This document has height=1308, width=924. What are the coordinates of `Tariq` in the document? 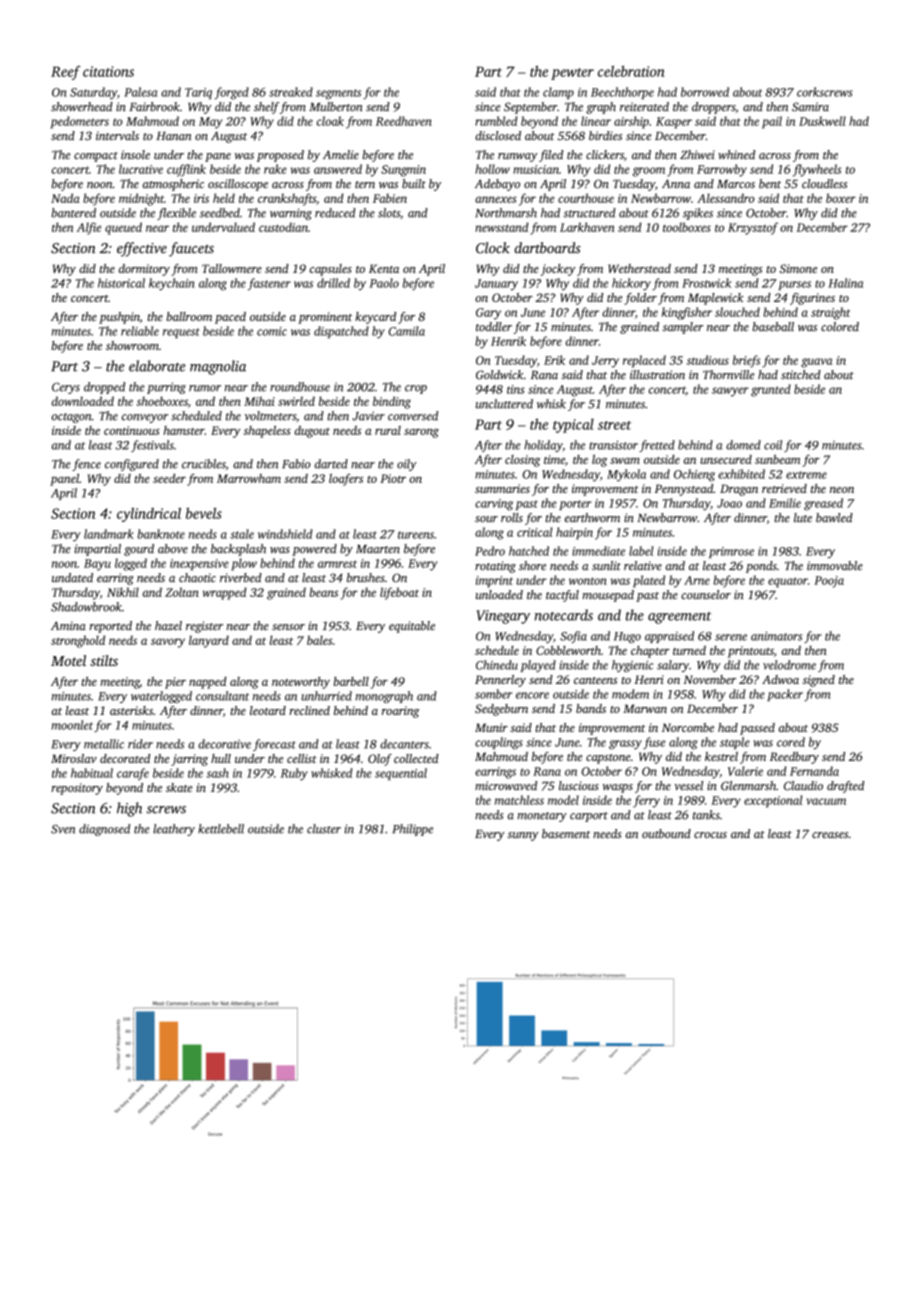 It's located at (198, 93).
